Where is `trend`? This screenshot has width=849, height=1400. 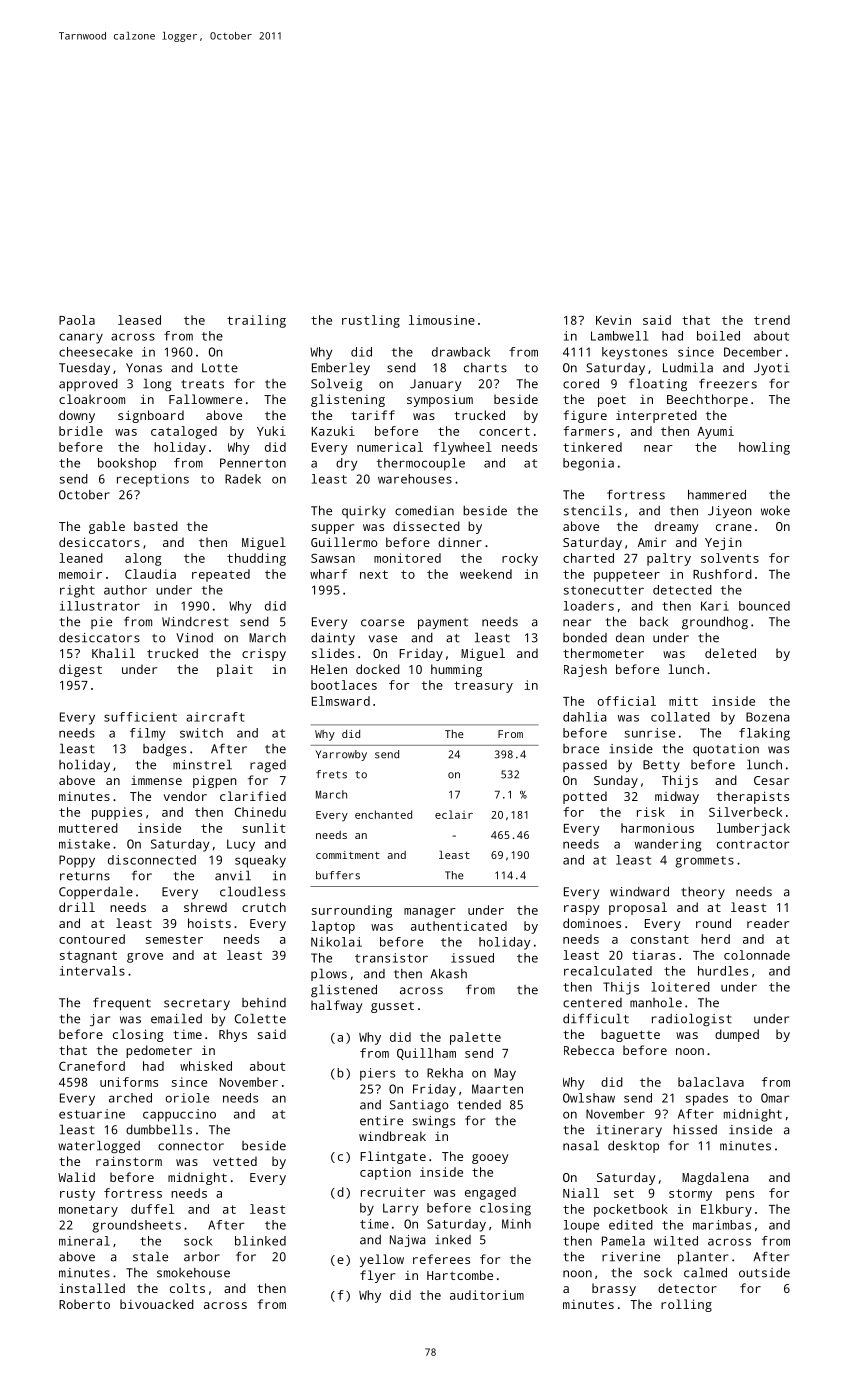 trend is located at coordinates (772, 320).
